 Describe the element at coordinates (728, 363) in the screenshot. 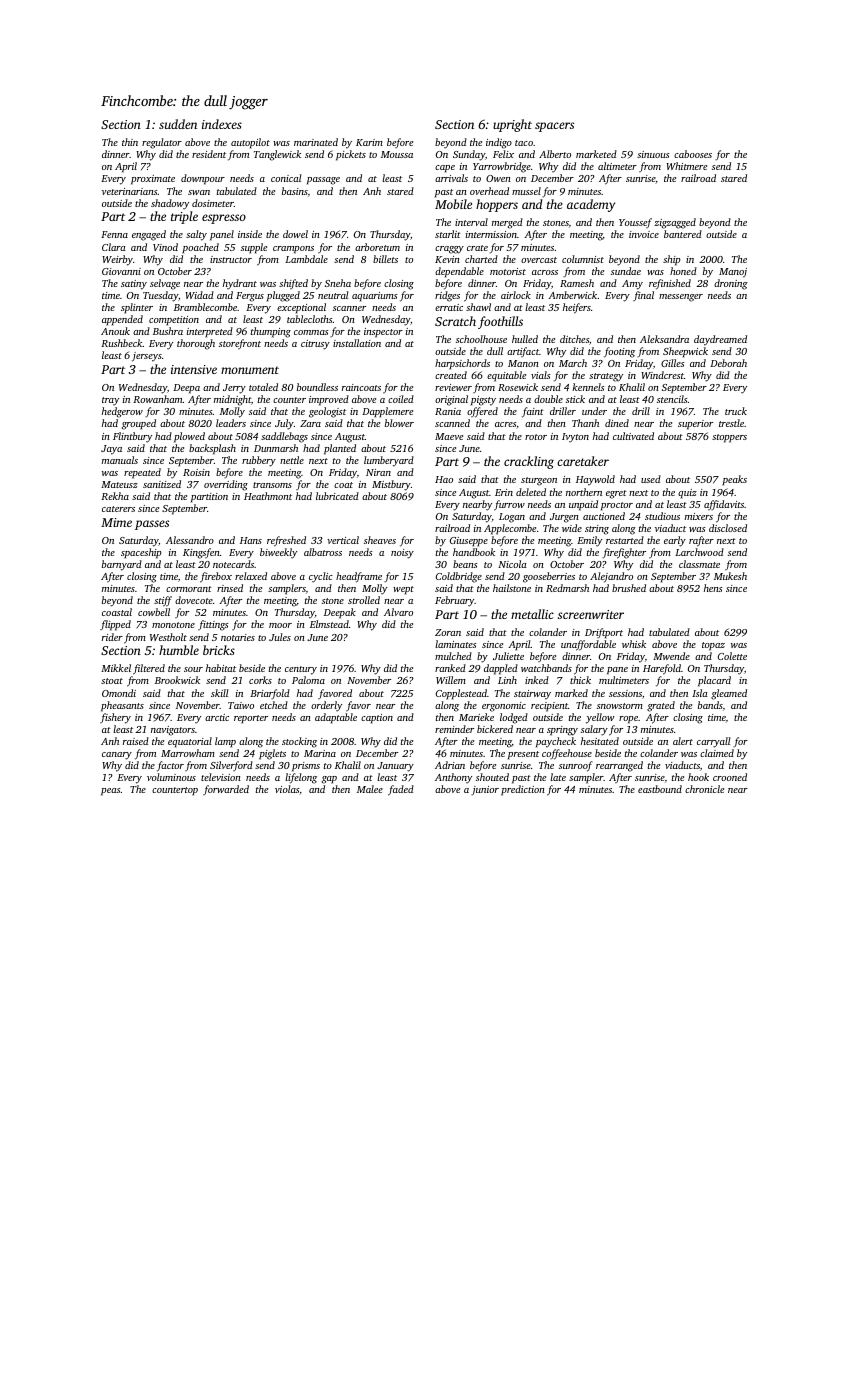

I see `Deborah` at that location.
